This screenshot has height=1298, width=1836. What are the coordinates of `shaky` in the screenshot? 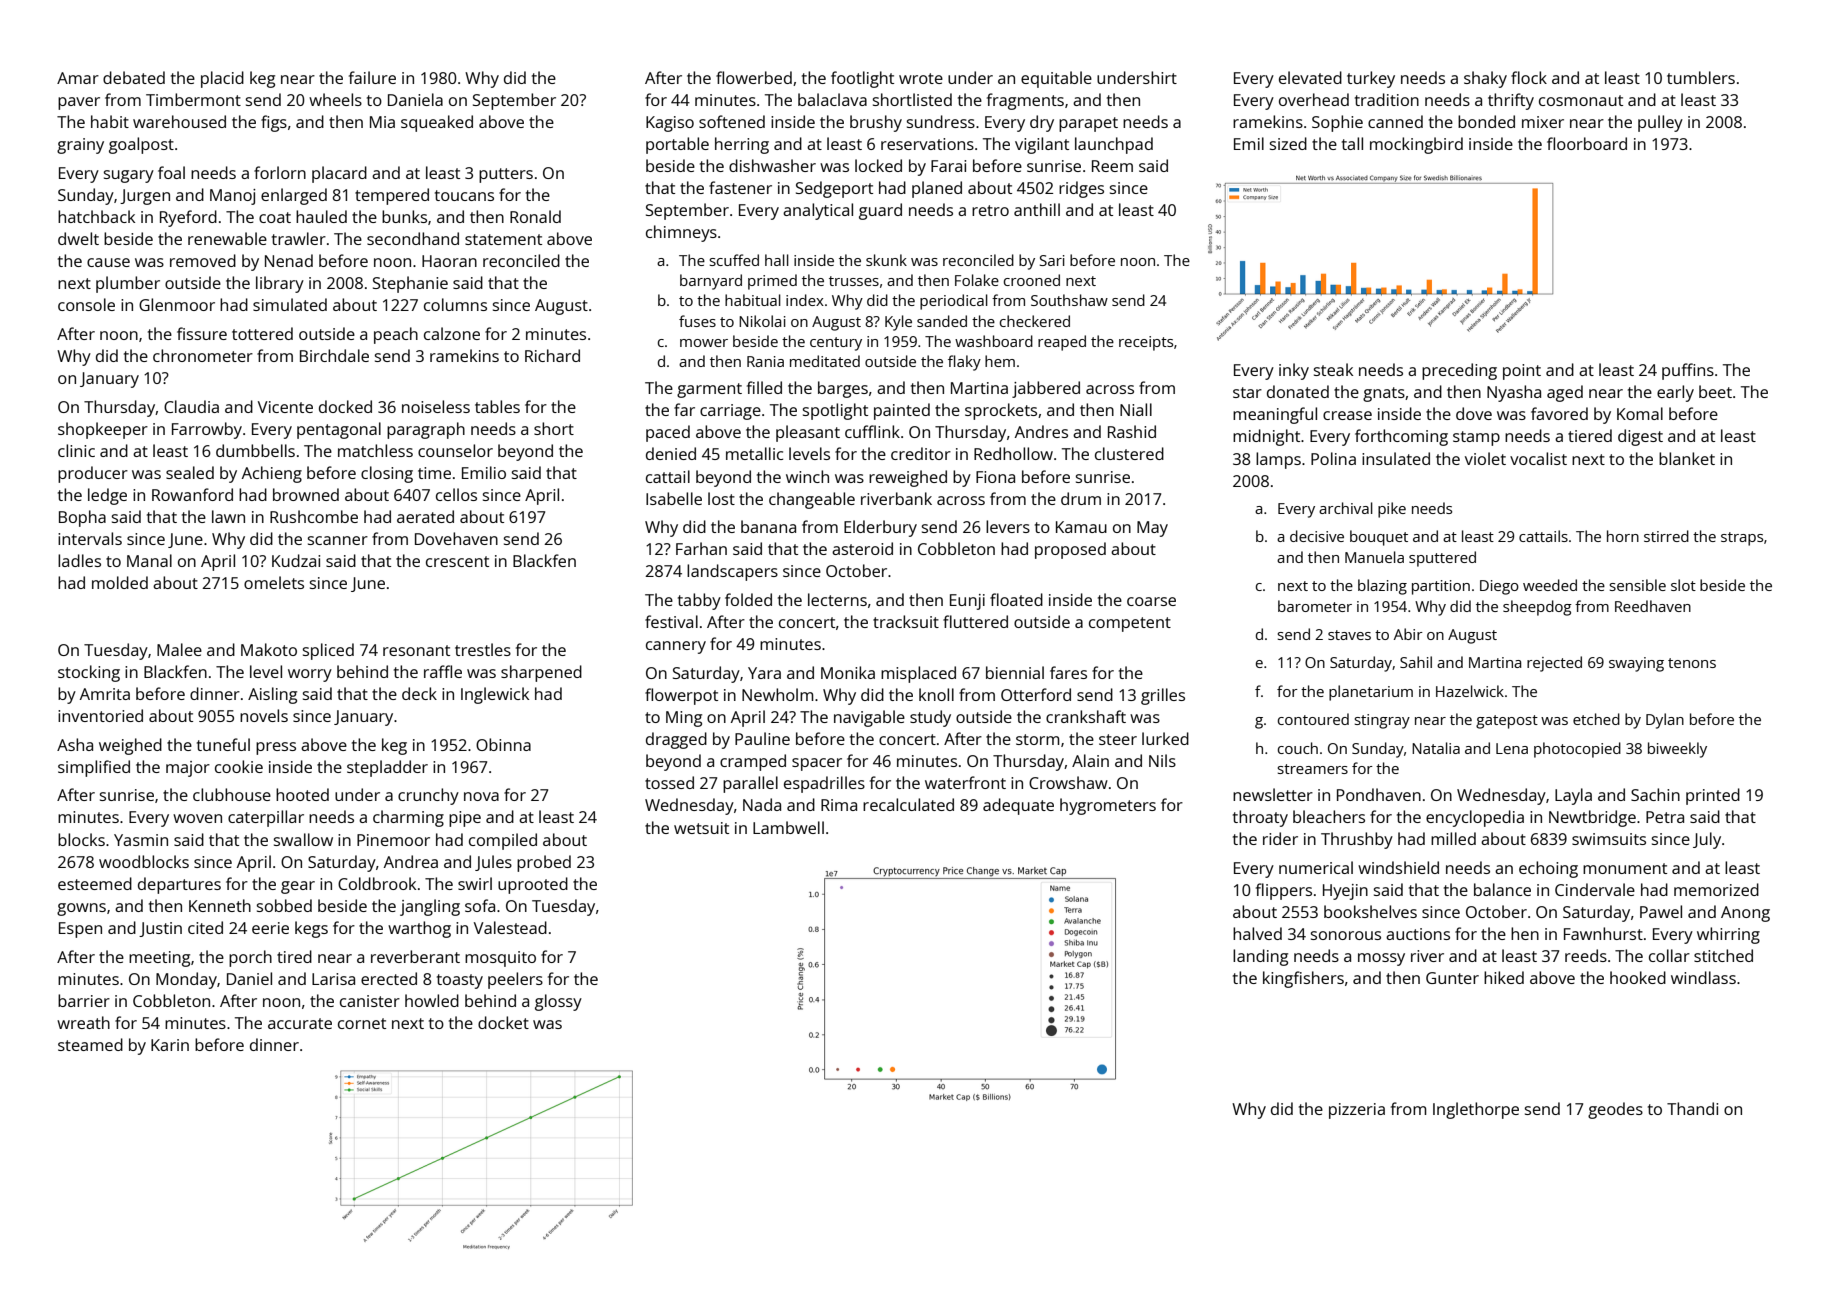 It's located at (1485, 79).
